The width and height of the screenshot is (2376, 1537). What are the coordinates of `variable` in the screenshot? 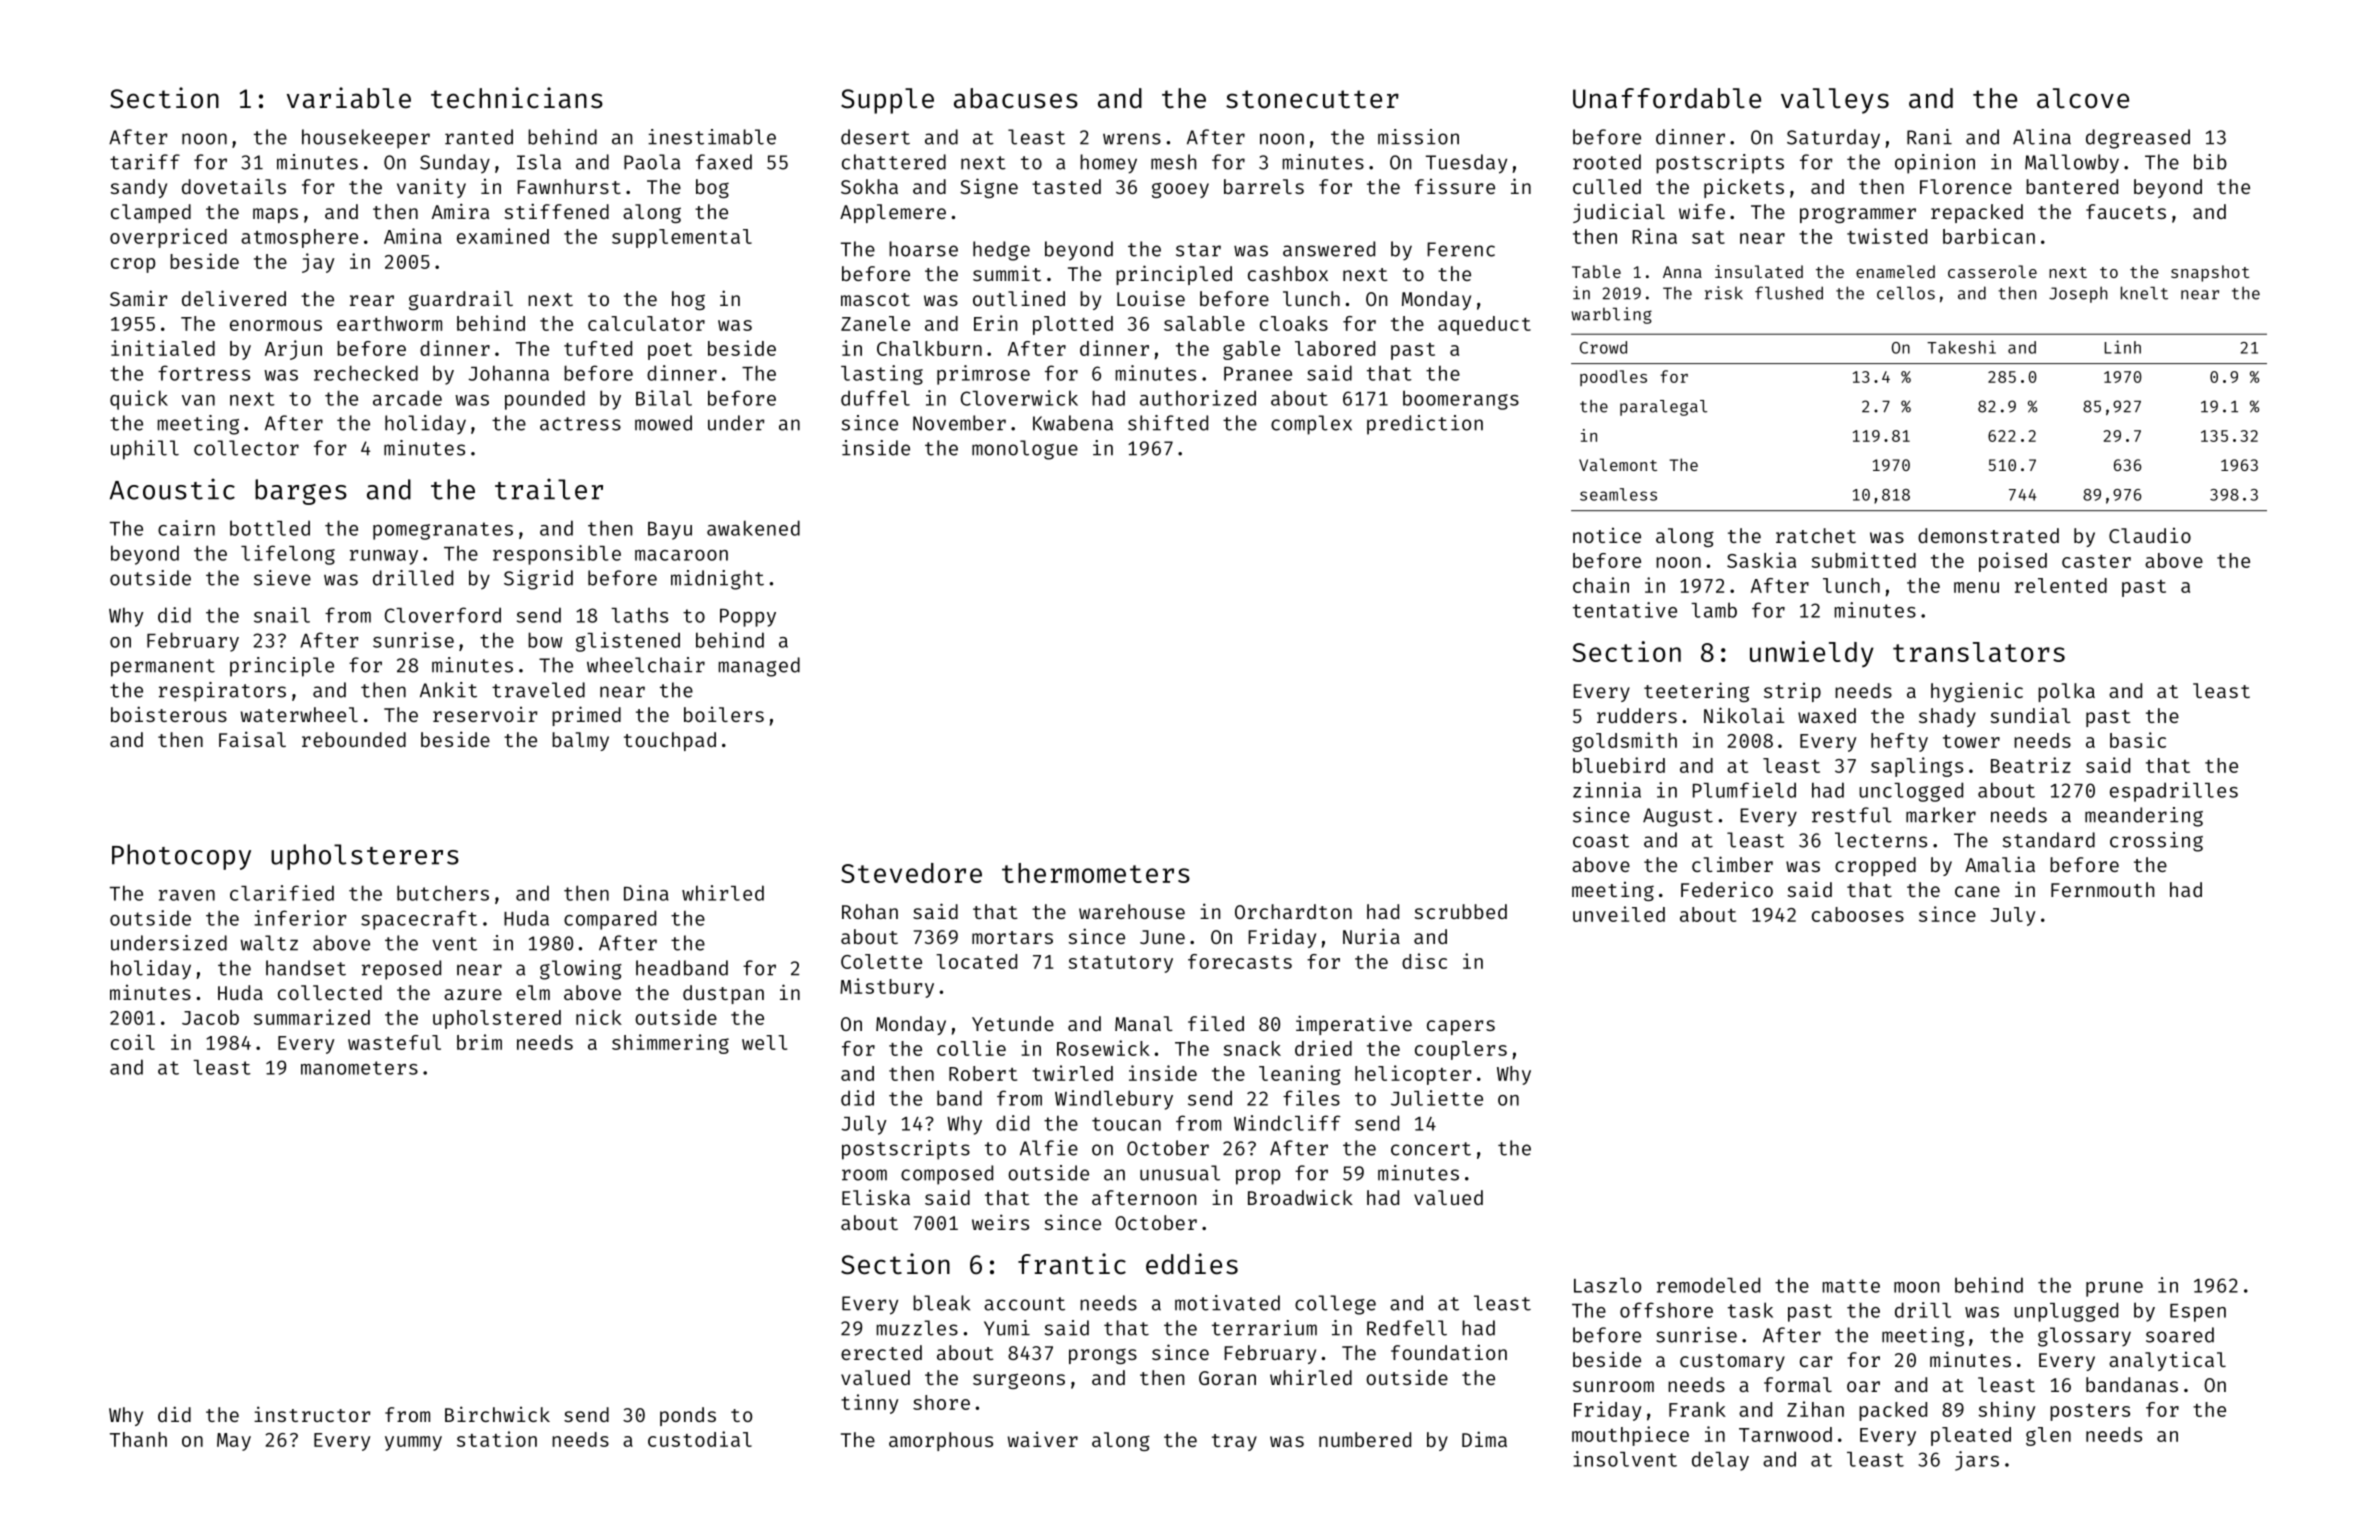 It's located at (349, 98).
